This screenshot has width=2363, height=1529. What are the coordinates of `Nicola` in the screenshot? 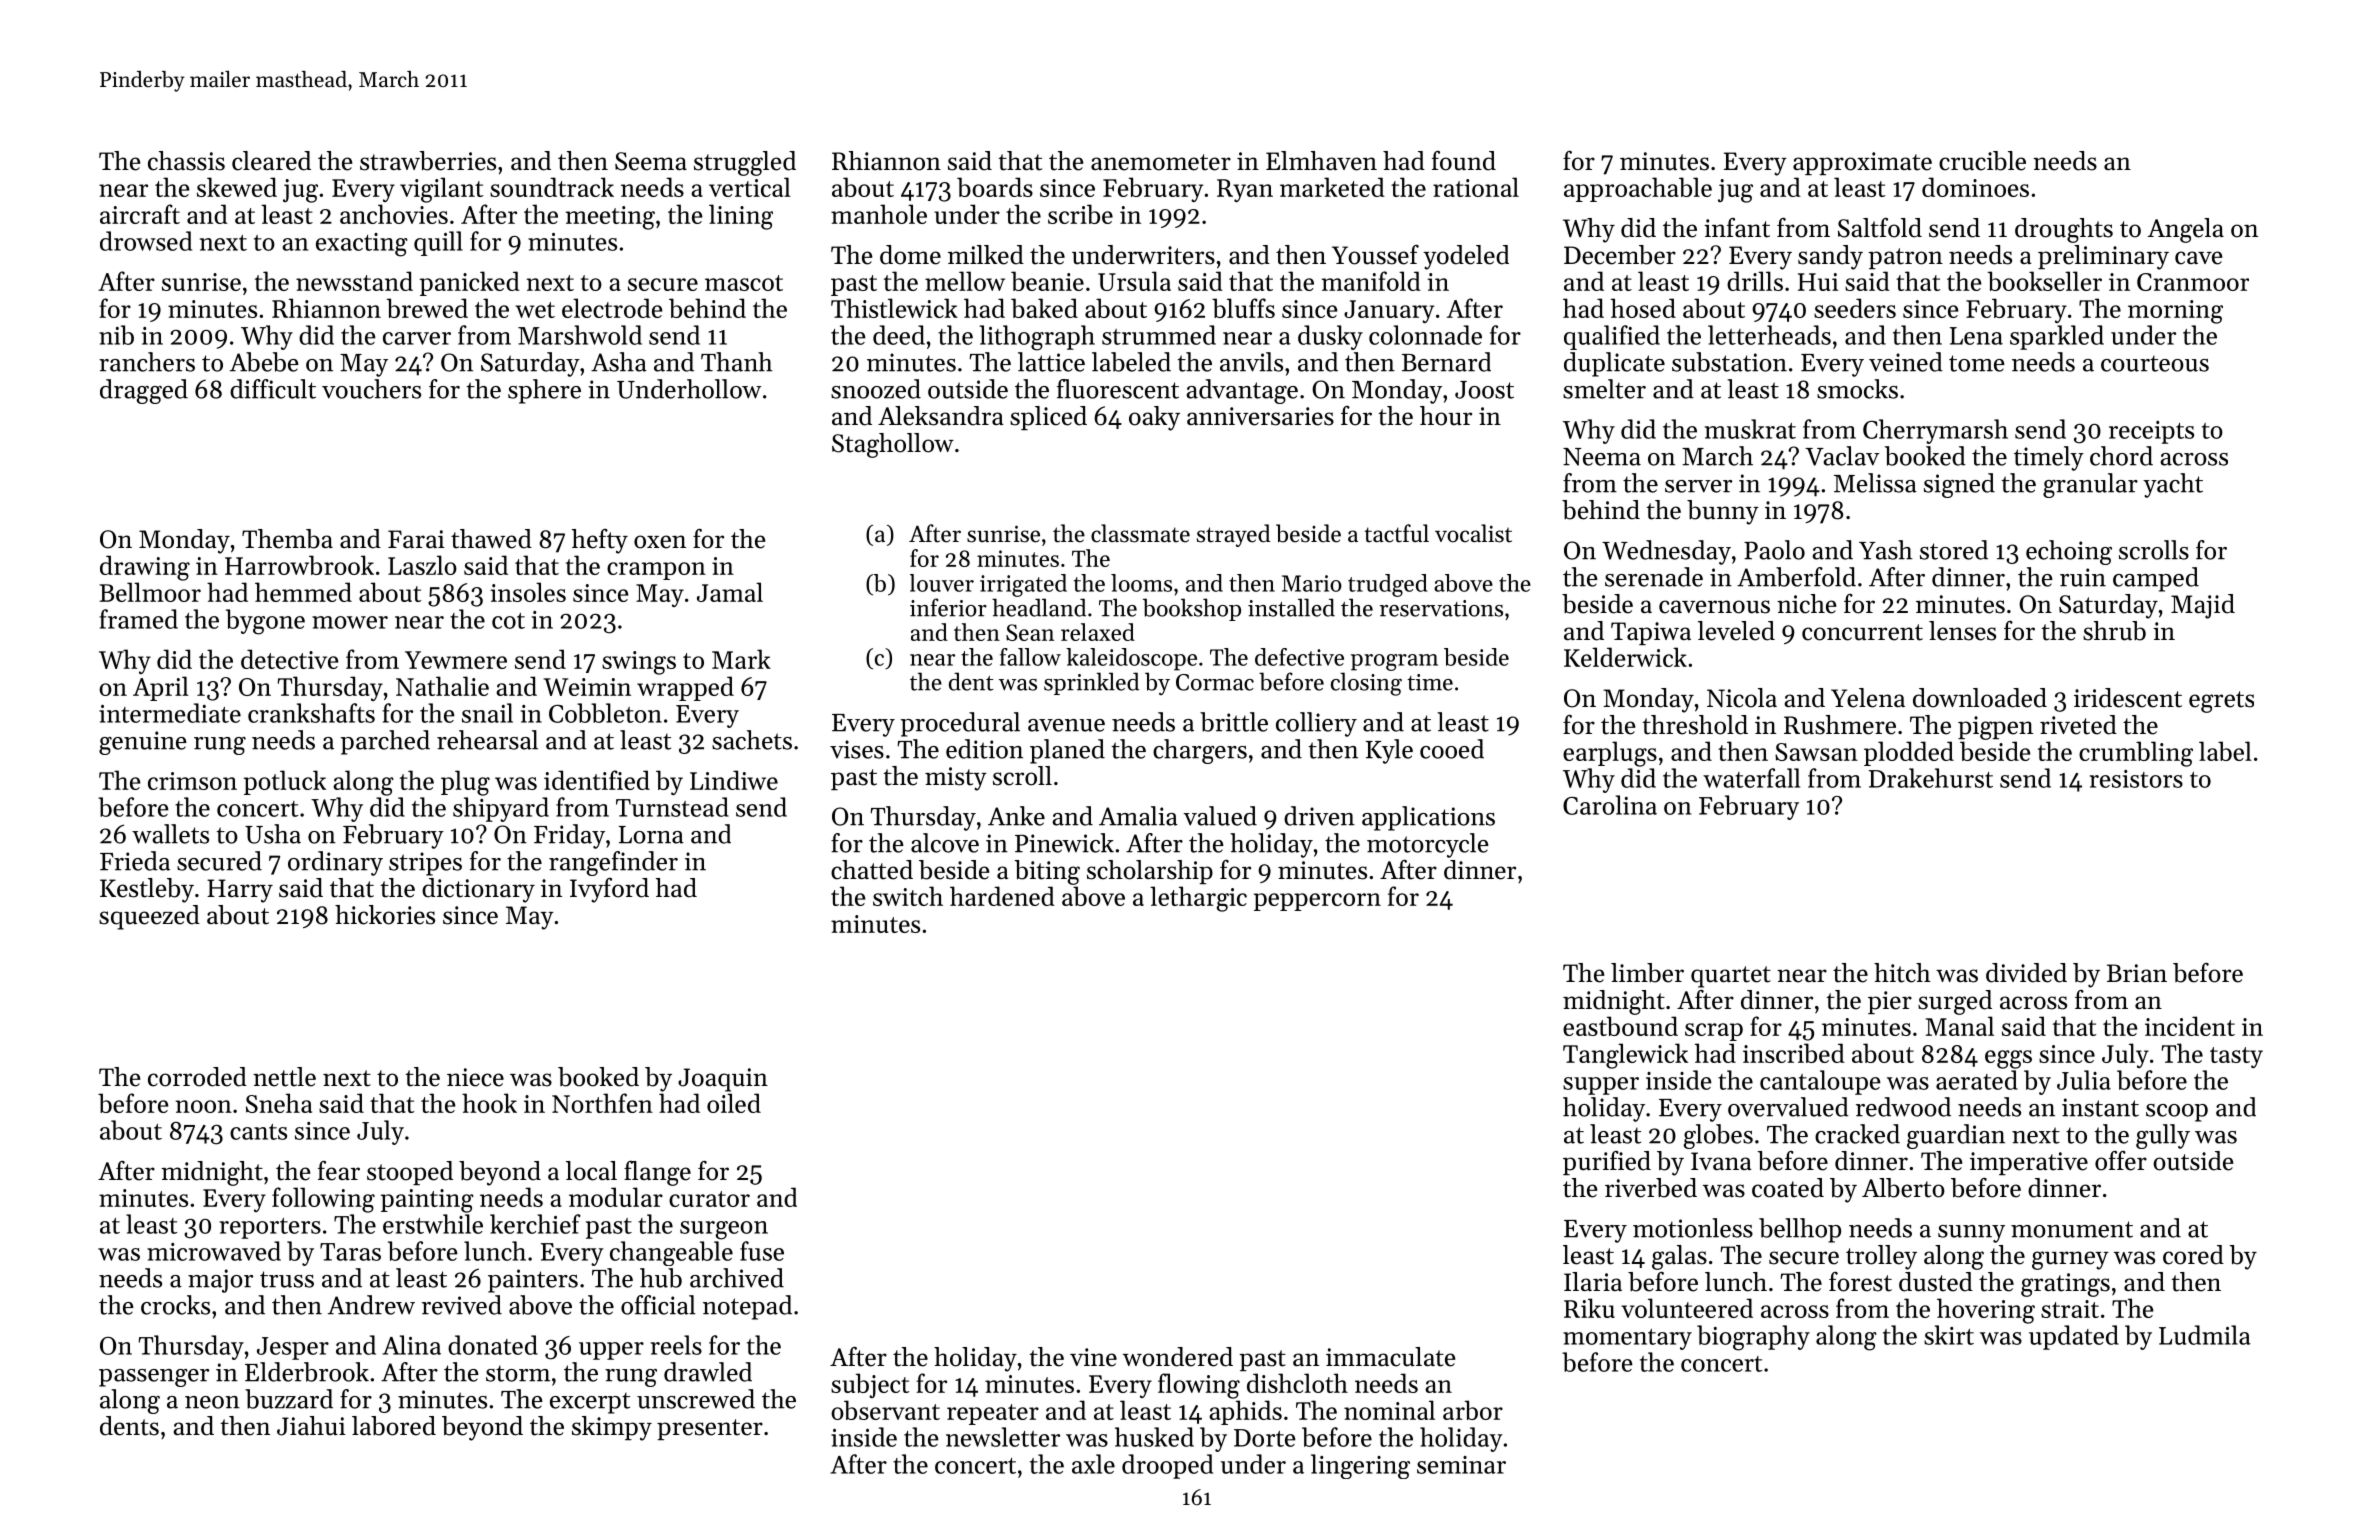 It's located at (1742, 698).
